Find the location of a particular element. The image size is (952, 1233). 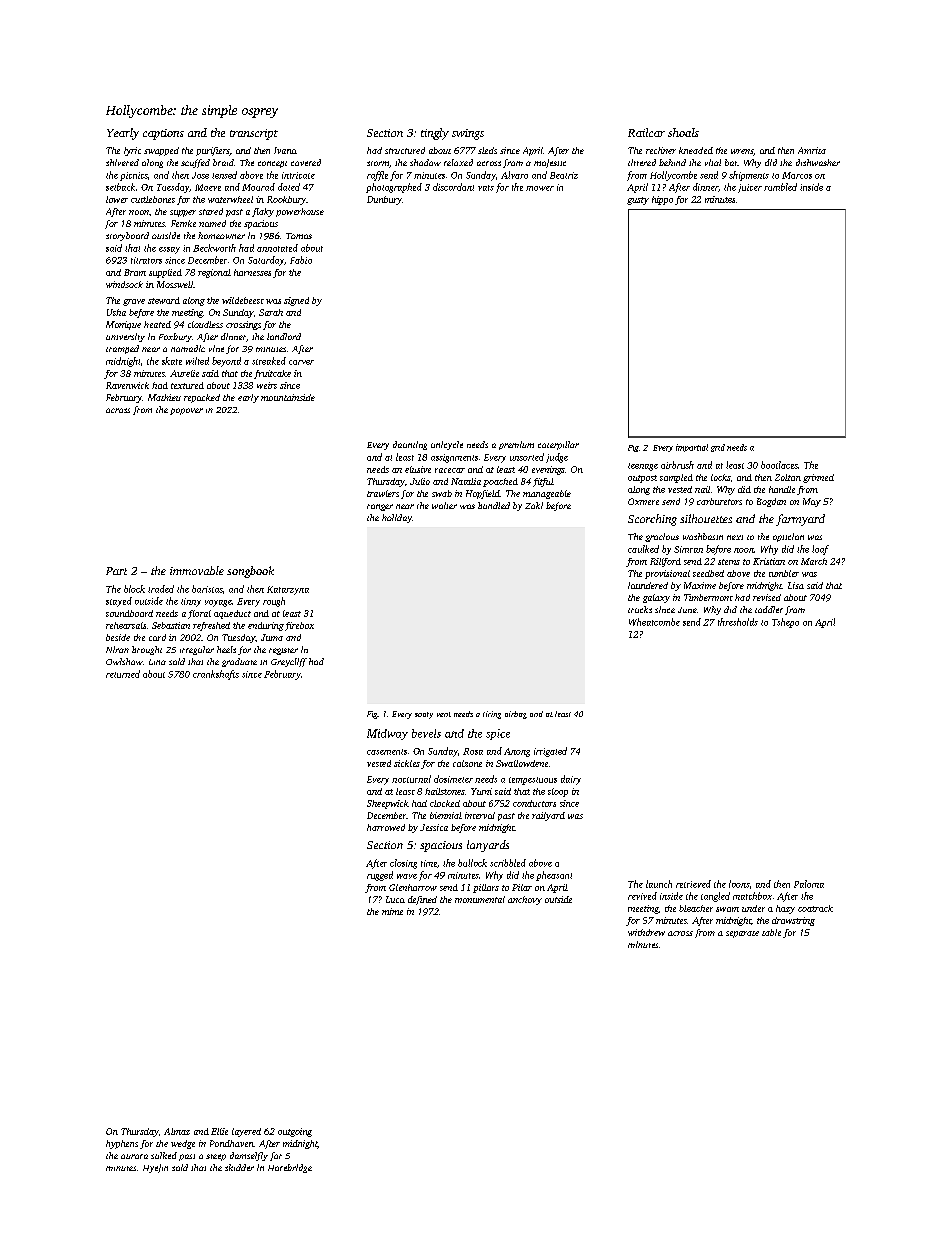

Paloma is located at coordinates (809, 884).
